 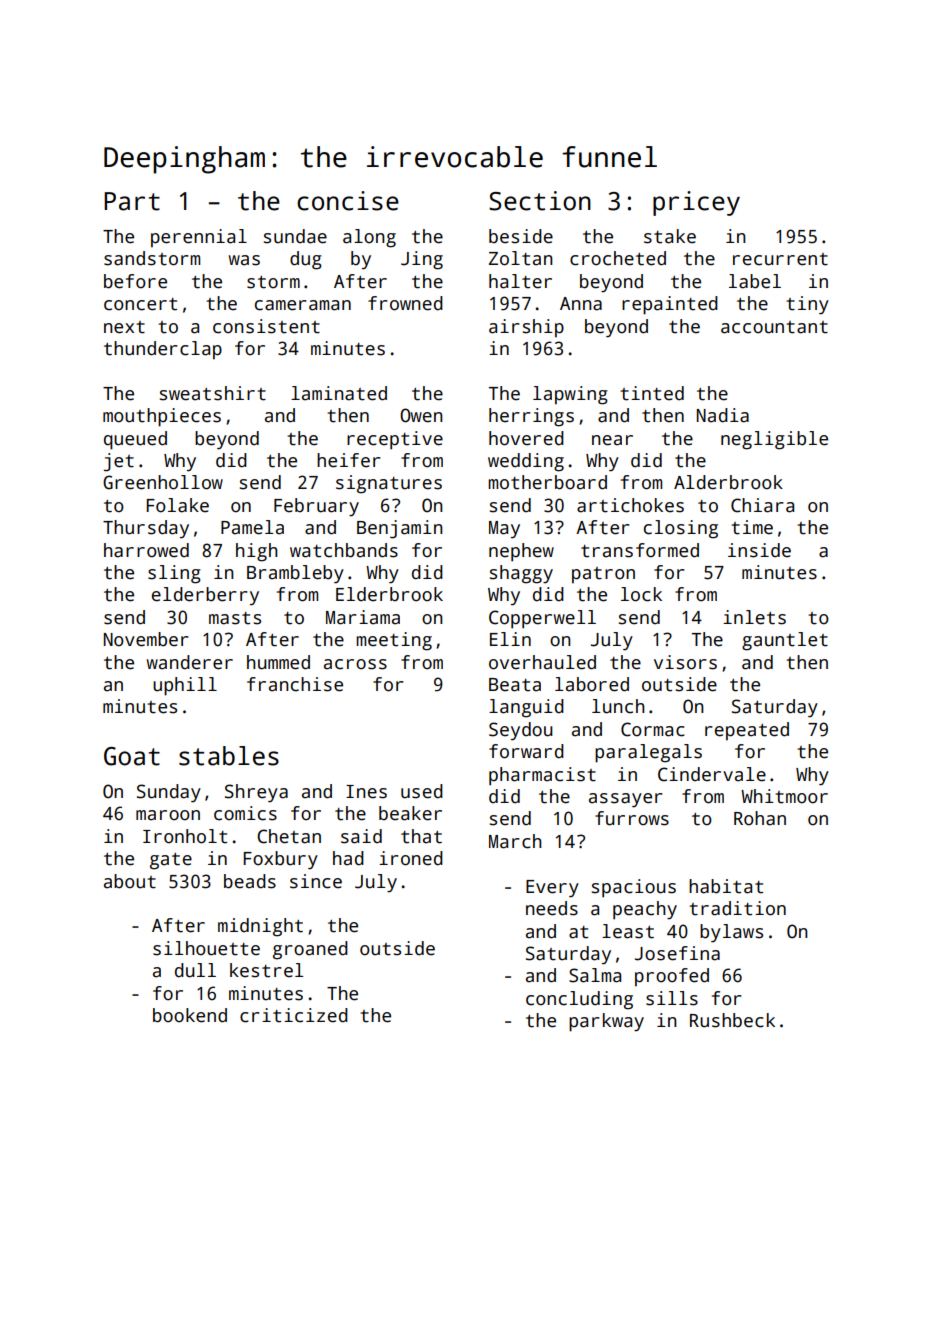 What do you see at coordinates (132, 201) in the page?
I see `Part` at bounding box center [132, 201].
